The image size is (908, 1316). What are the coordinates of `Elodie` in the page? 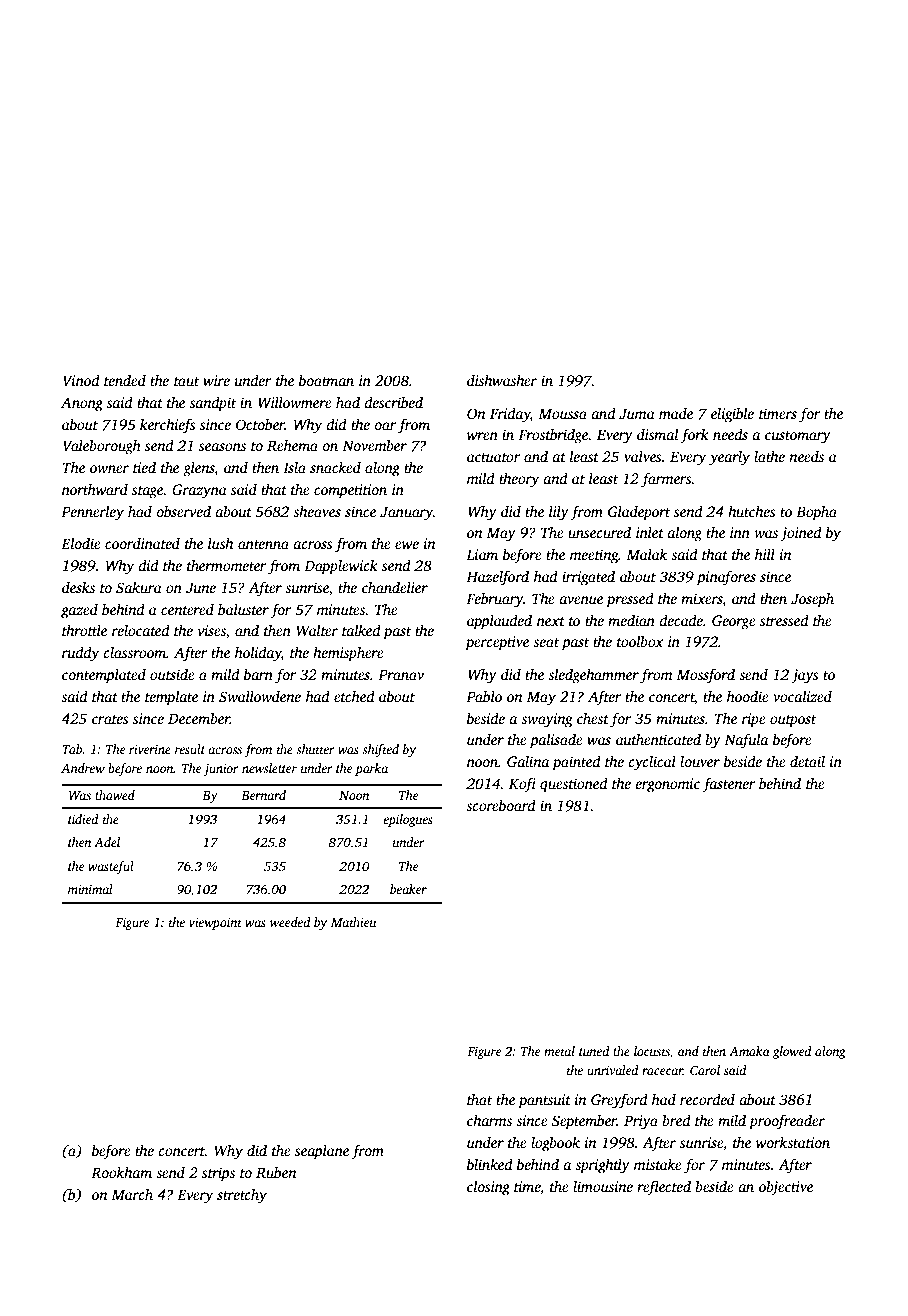 It's located at (81, 543).
